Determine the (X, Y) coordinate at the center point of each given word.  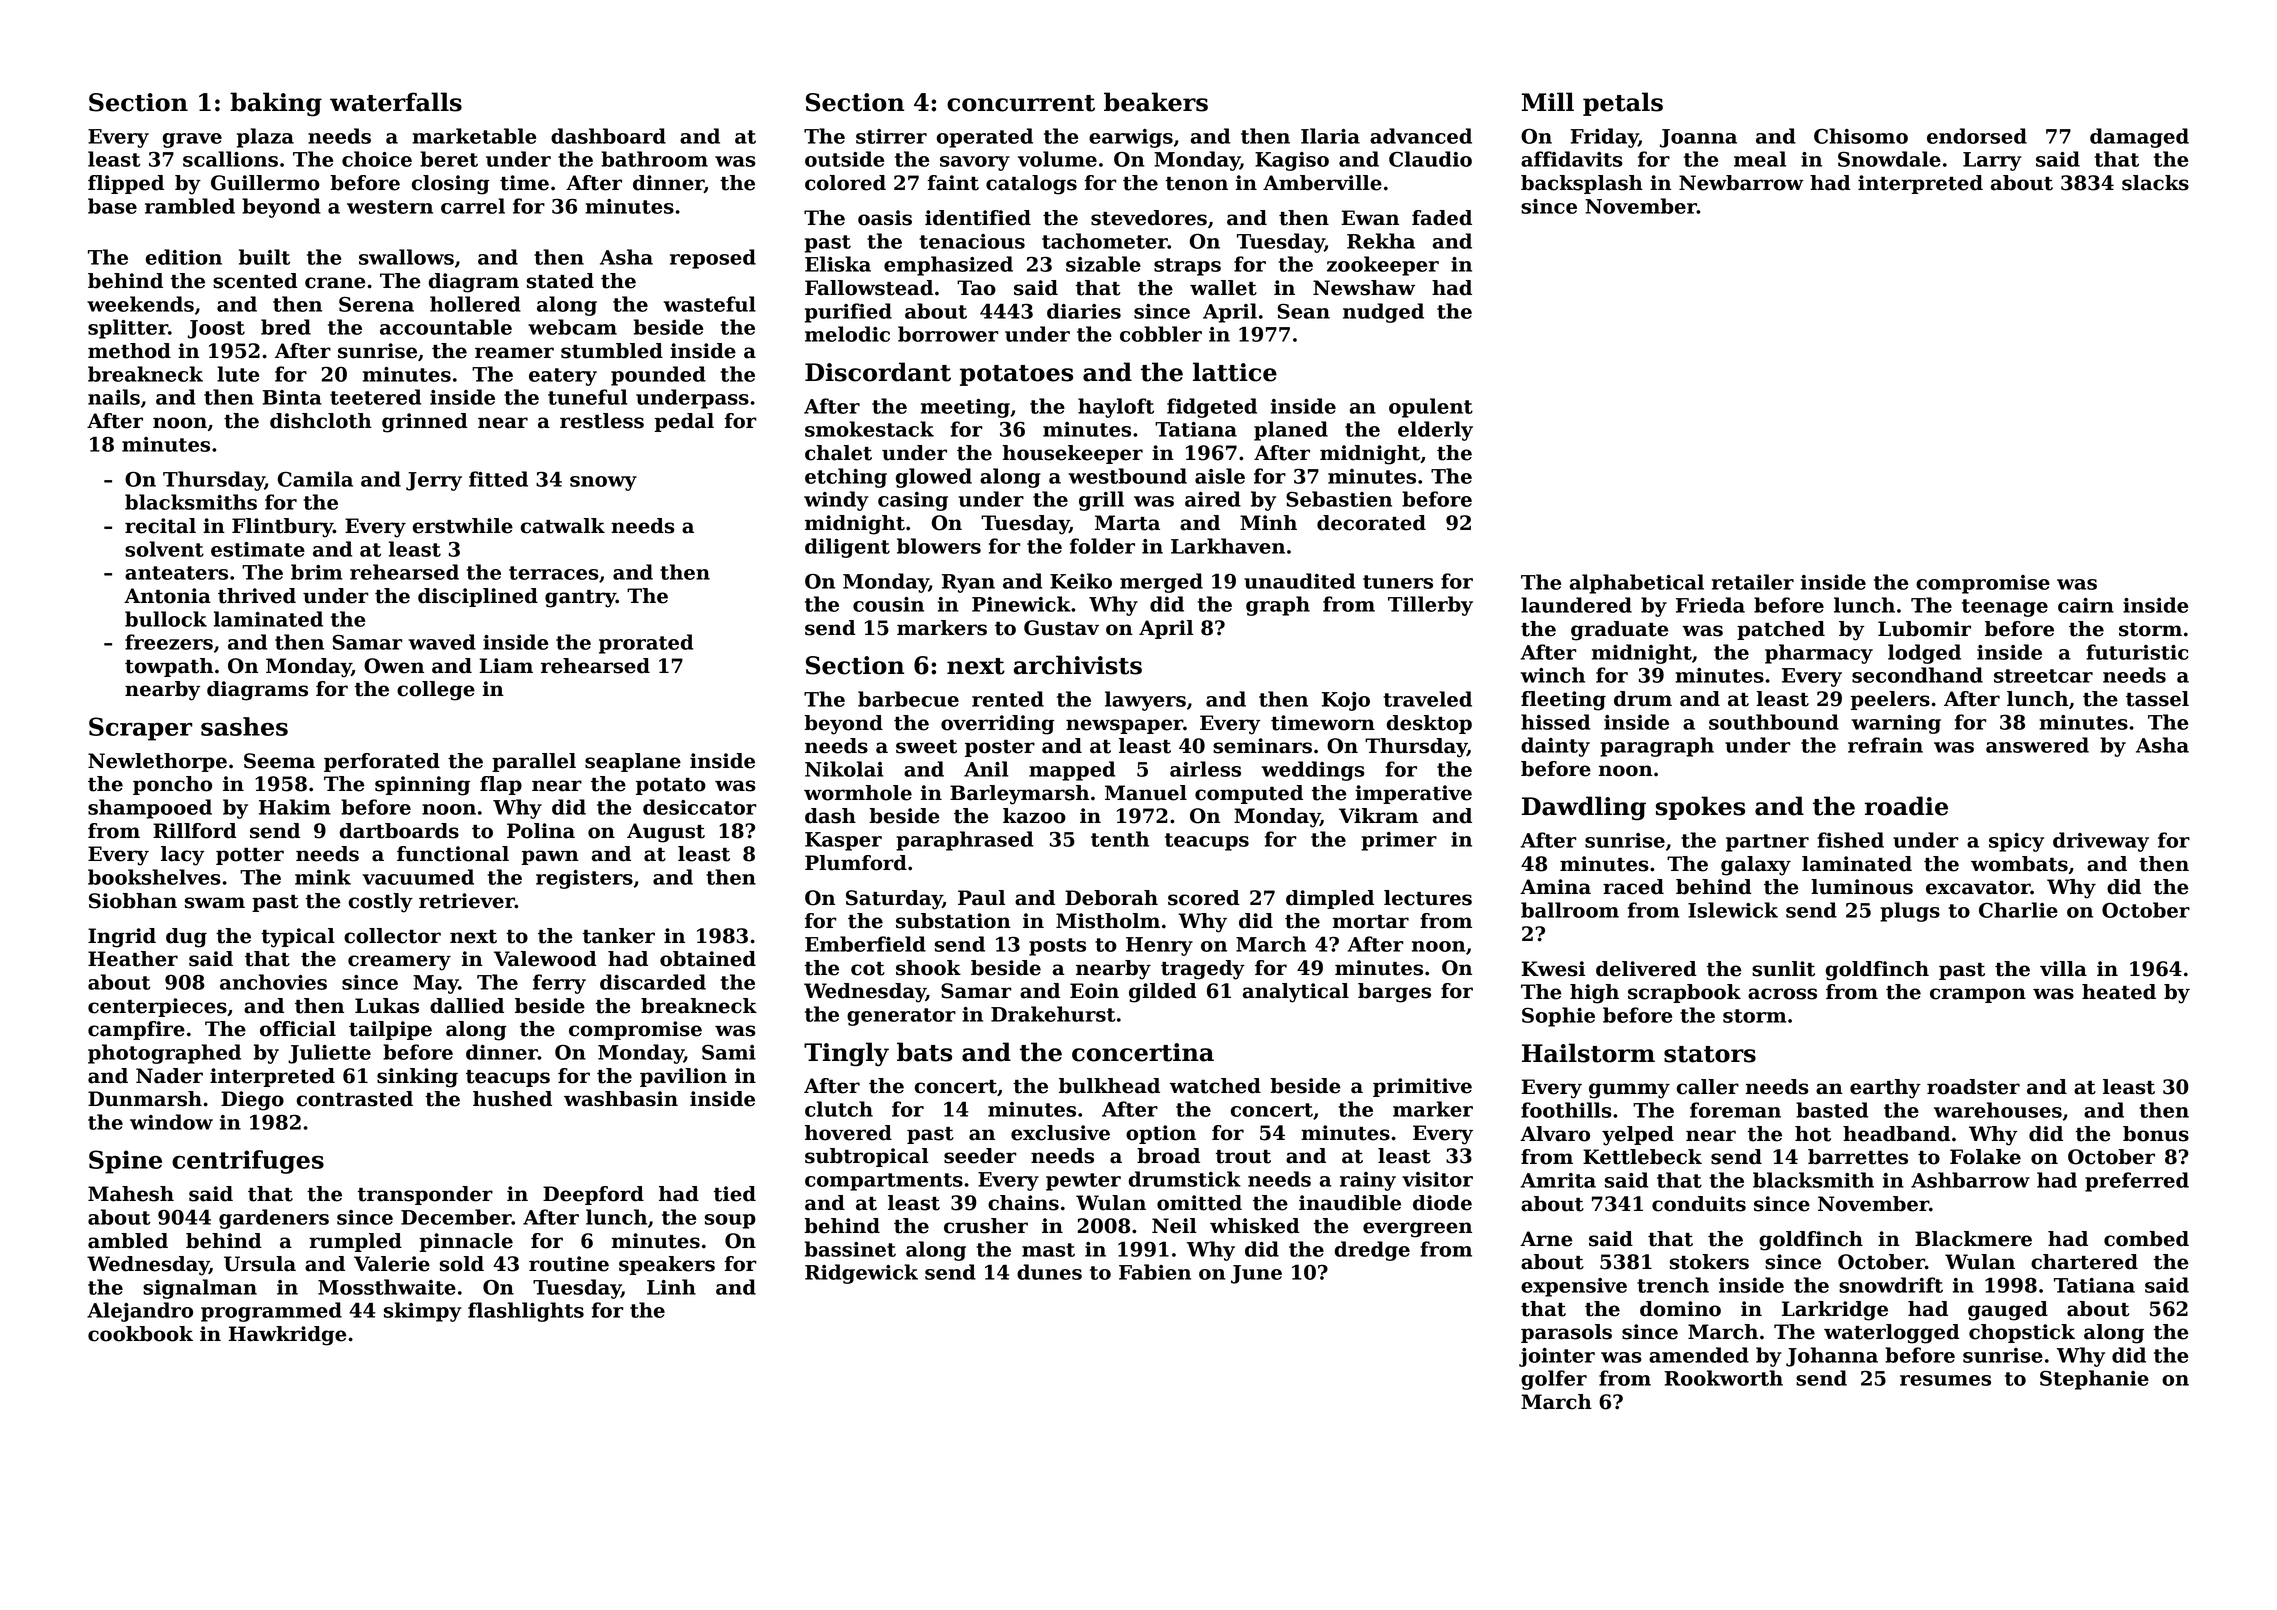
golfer (1554, 1380)
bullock (166, 619)
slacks (2155, 183)
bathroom (654, 159)
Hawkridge (288, 1336)
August (666, 833)
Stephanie (2094, 1380)
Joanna (1698, 138)
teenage (2005, 608)
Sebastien (1339, 499)
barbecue (908, 699)
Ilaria (1330, 136)
